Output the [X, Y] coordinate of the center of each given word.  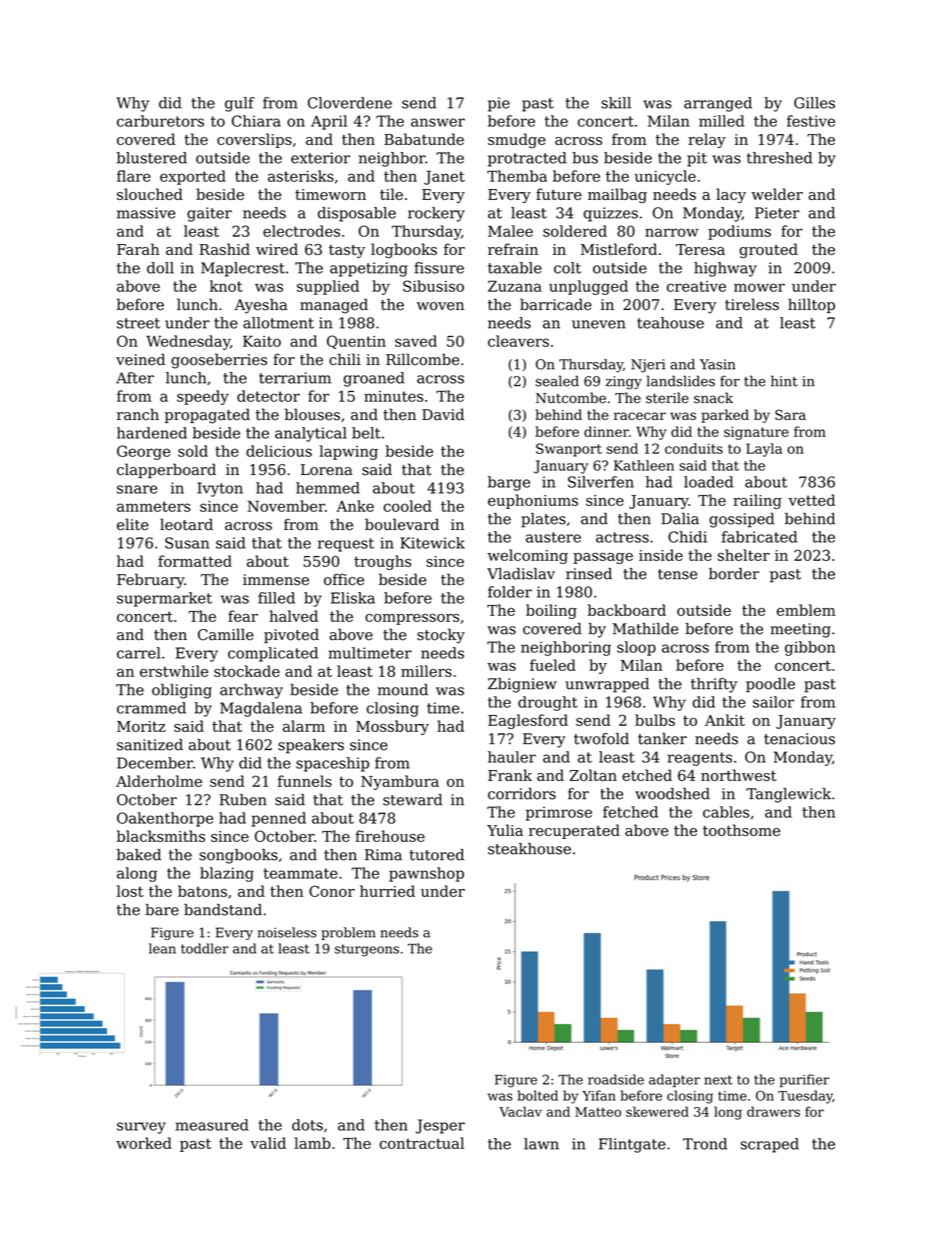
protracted [527, 159]
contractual [421, 1143]
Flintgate [632, 1145]
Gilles [814, 103]
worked [144, 1143]
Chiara [256, 121]
